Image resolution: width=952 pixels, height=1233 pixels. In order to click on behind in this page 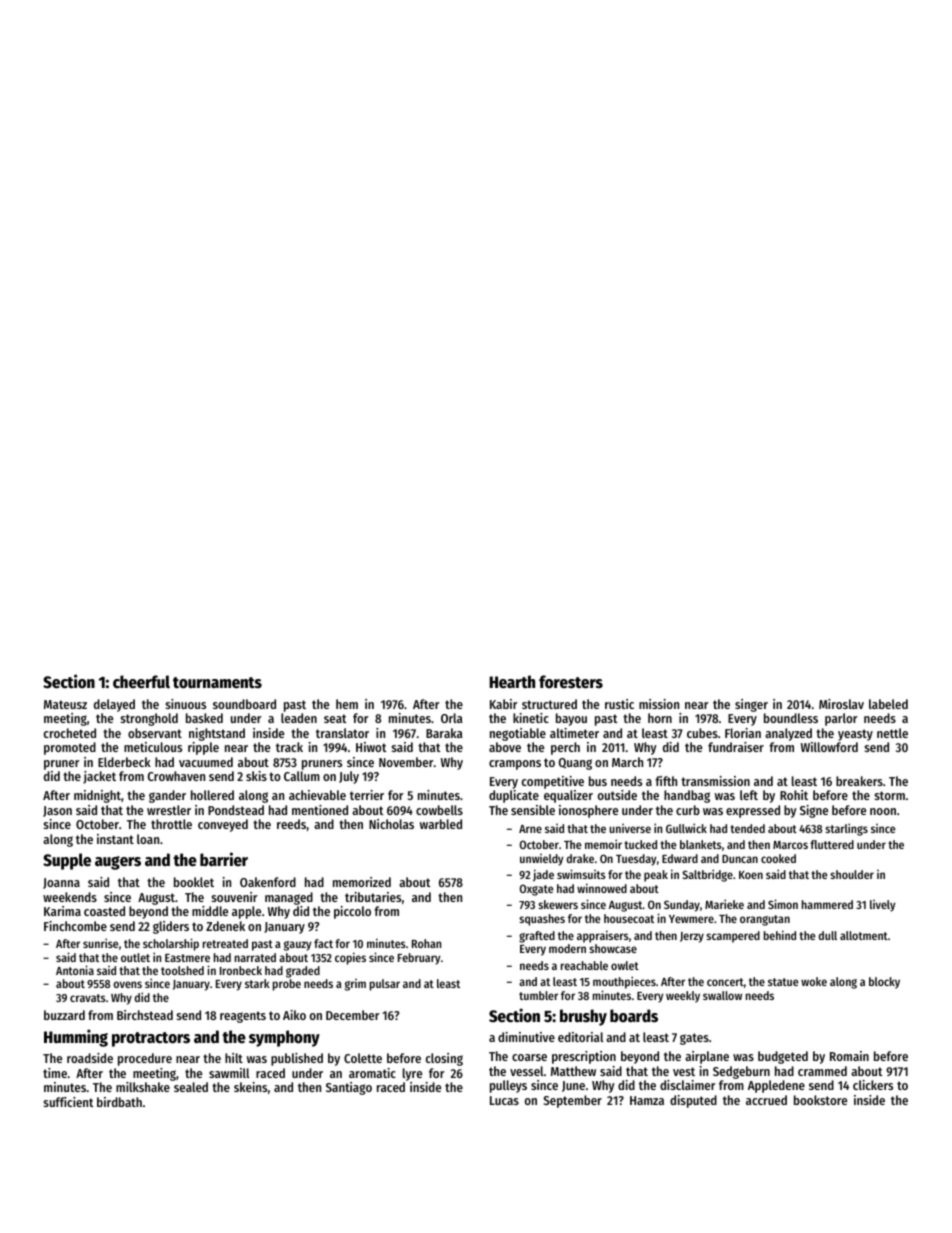, I will do `click(780, 935)`.
